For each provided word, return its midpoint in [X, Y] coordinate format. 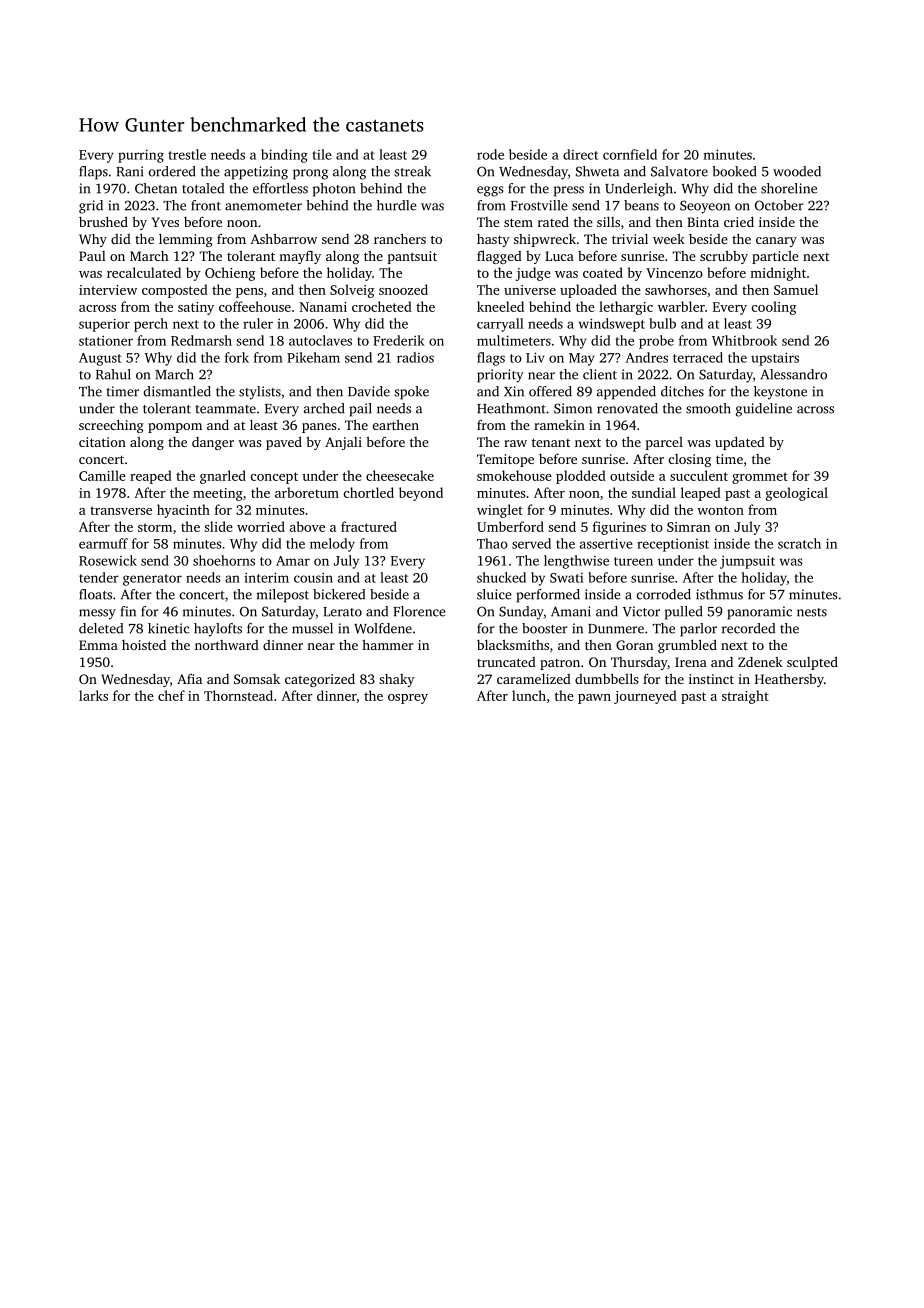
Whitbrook [744, 340]
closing [690, 460]
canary [776, 242]
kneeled [500, 306]
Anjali [343, 443]
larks [93, 695]
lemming [186, 240]
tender [99, 577]
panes [319, 428]
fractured [369, 526]
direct [580, 154]
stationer [106, 341]
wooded [797, 171]
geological [797, 494]
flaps [93, 173]
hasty [493, 240]
